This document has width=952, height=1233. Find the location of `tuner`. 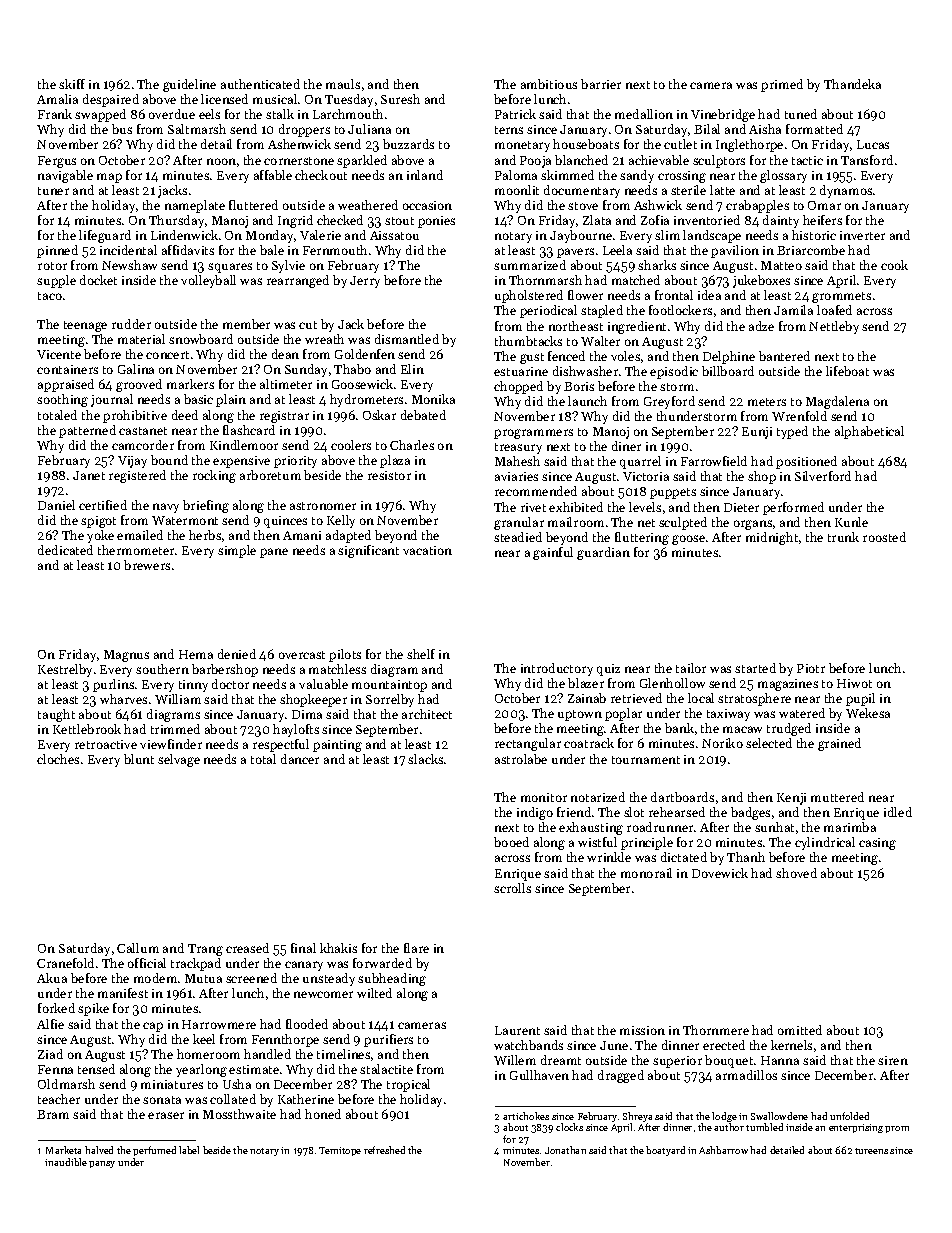

tuner is located at coordinates (53, 191).
